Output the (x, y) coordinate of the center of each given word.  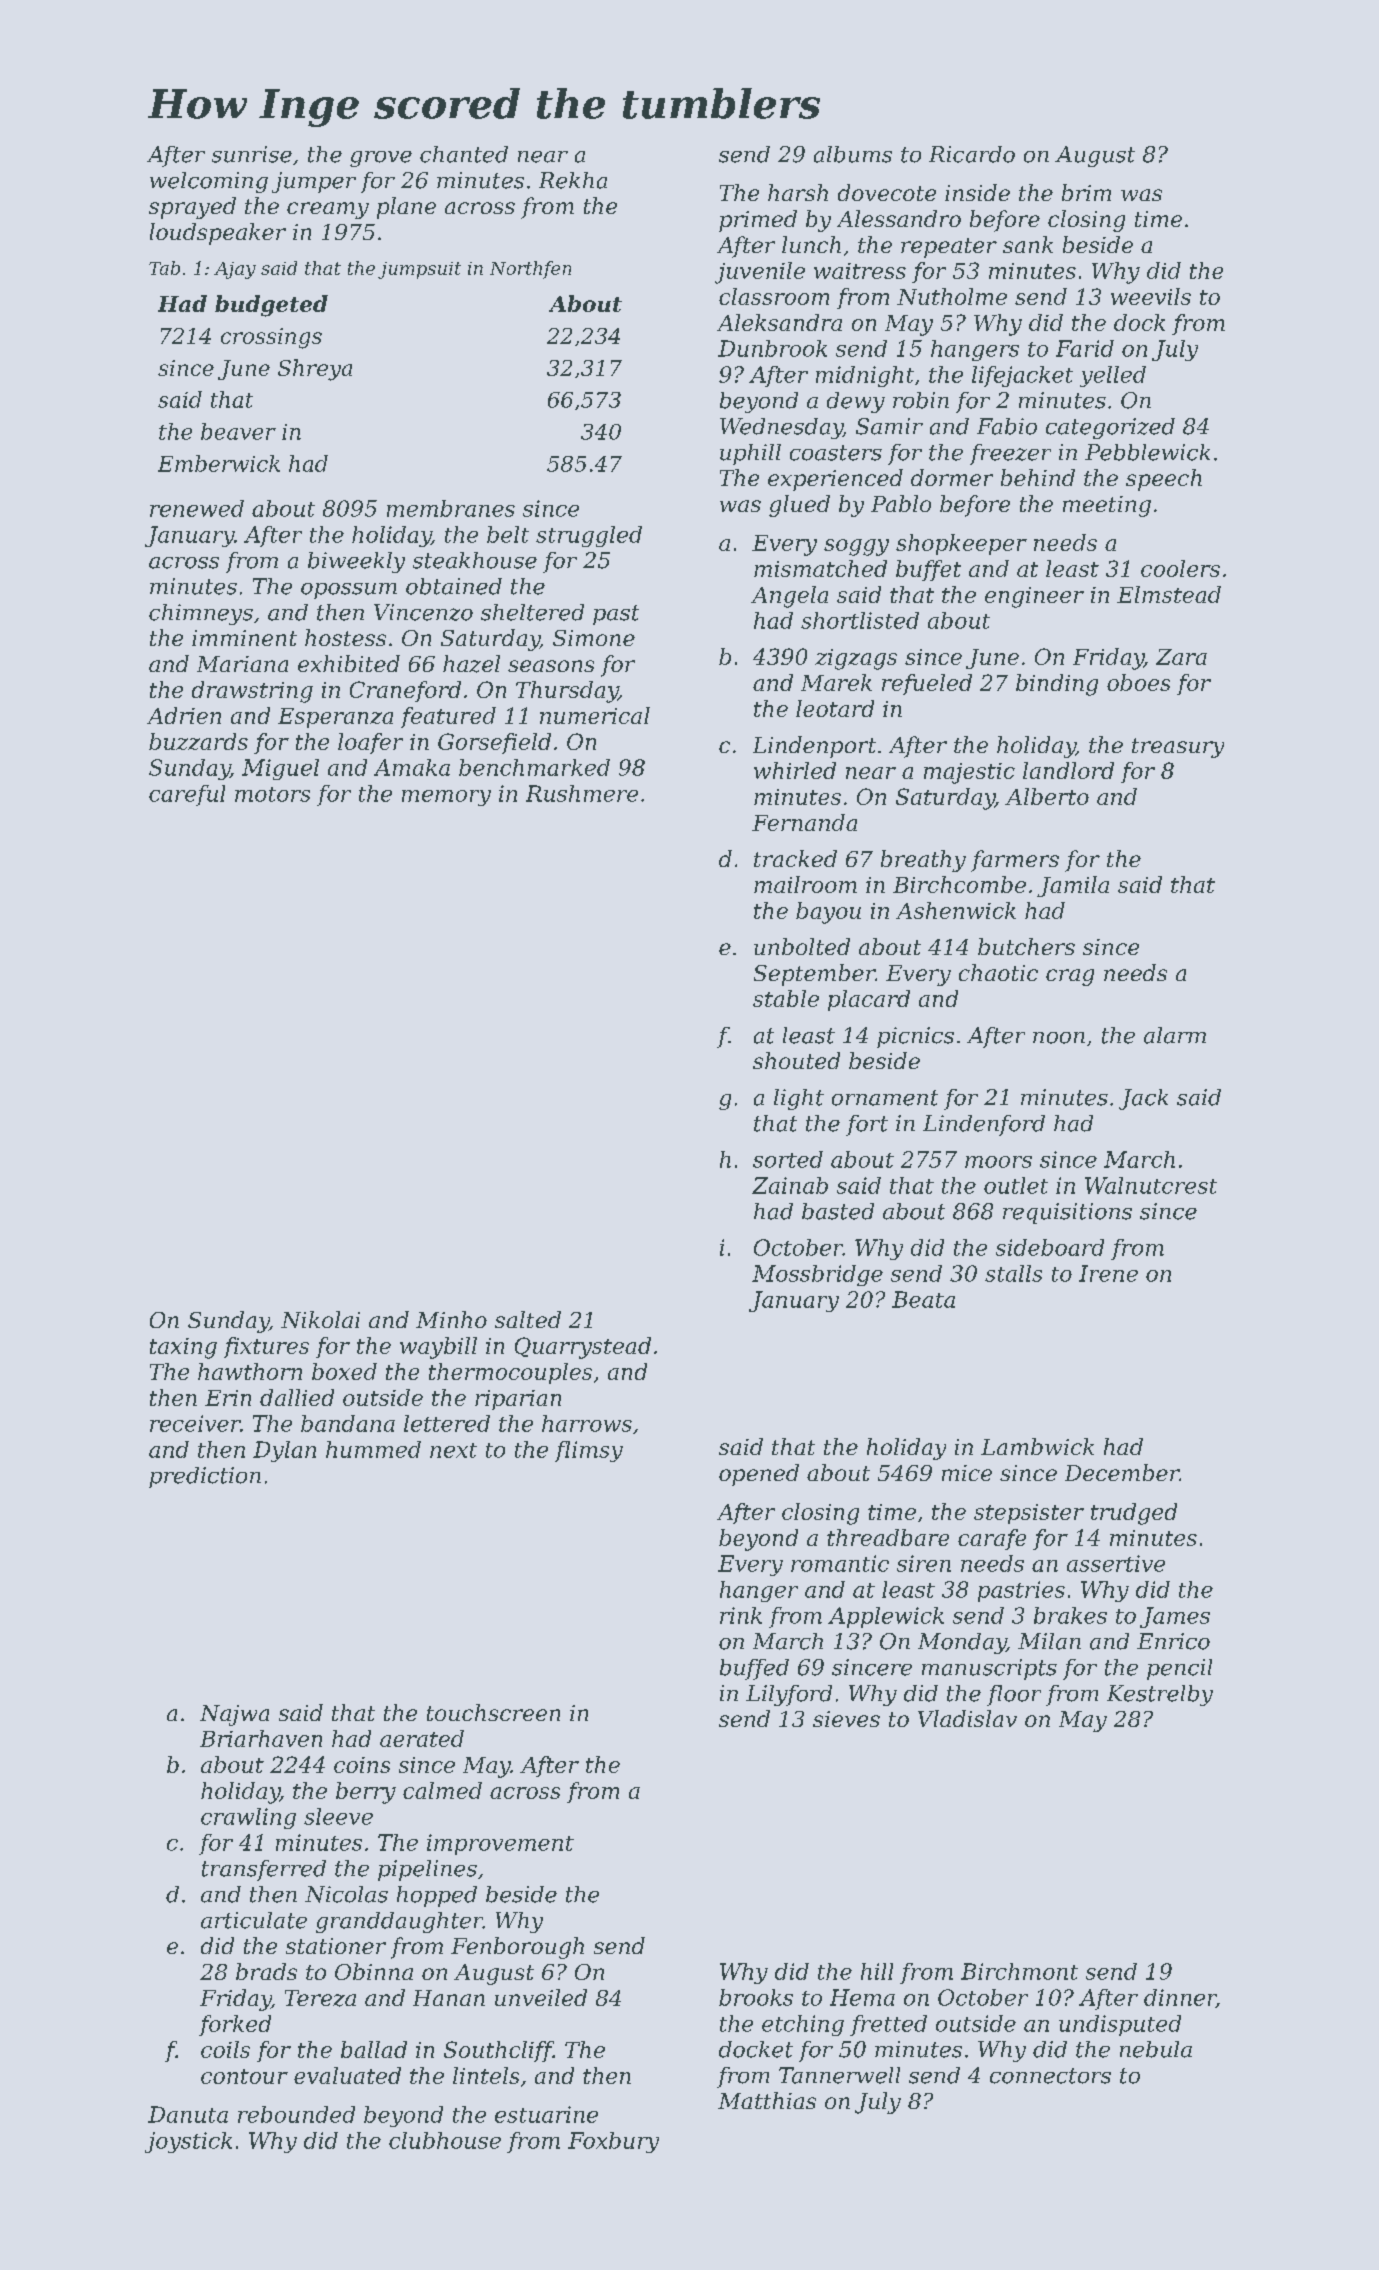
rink (741, 1615)
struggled (589, 536)
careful (187, 795)
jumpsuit (419, 270)
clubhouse (445, 2140)
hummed (373, 1449)
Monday (962, 1643)
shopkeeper (961, 544)
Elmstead (1169, 594)
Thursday (567, 692)
